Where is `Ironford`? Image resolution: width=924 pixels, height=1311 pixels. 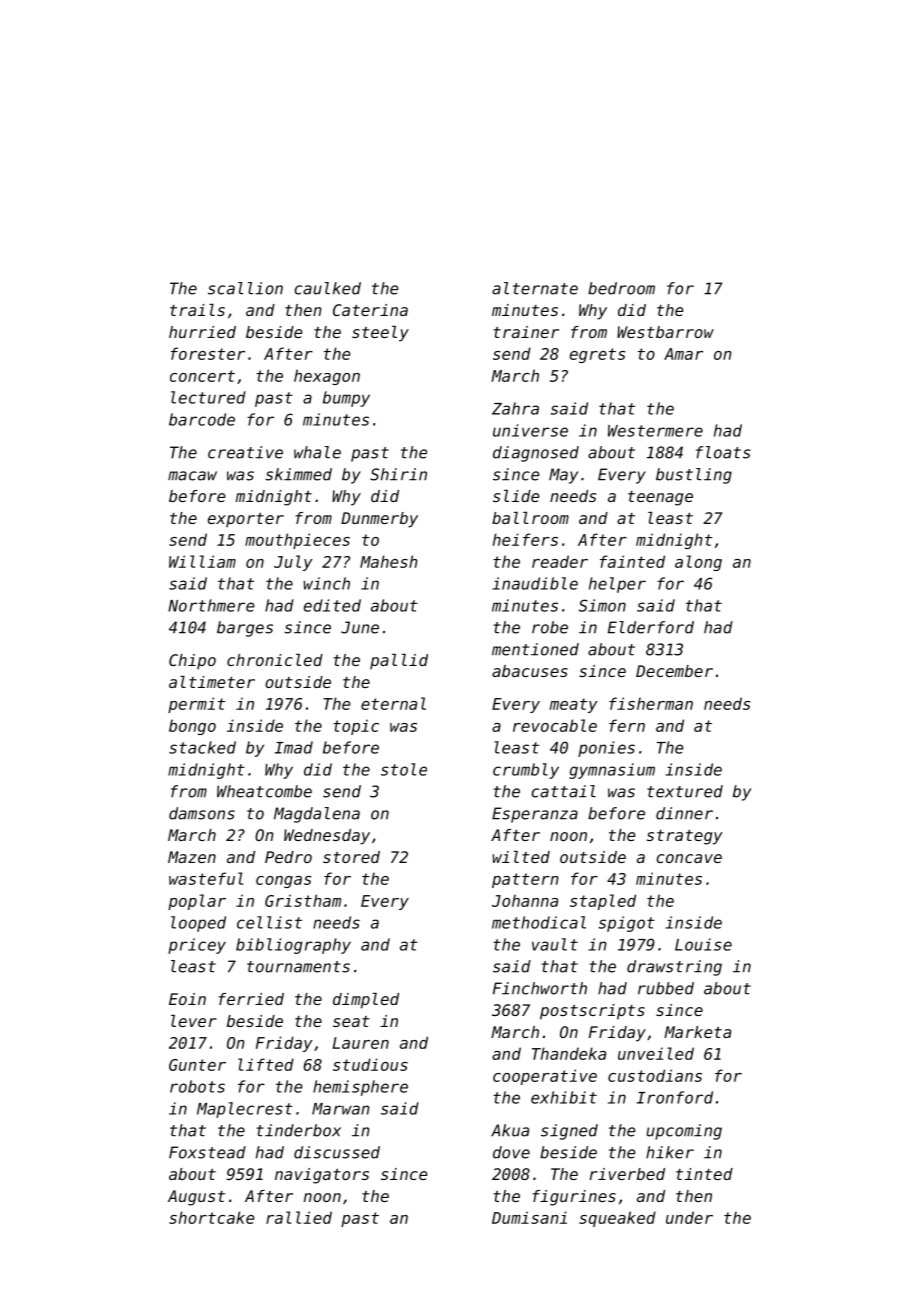 Ironford is located at coordinates (675, 1097).
